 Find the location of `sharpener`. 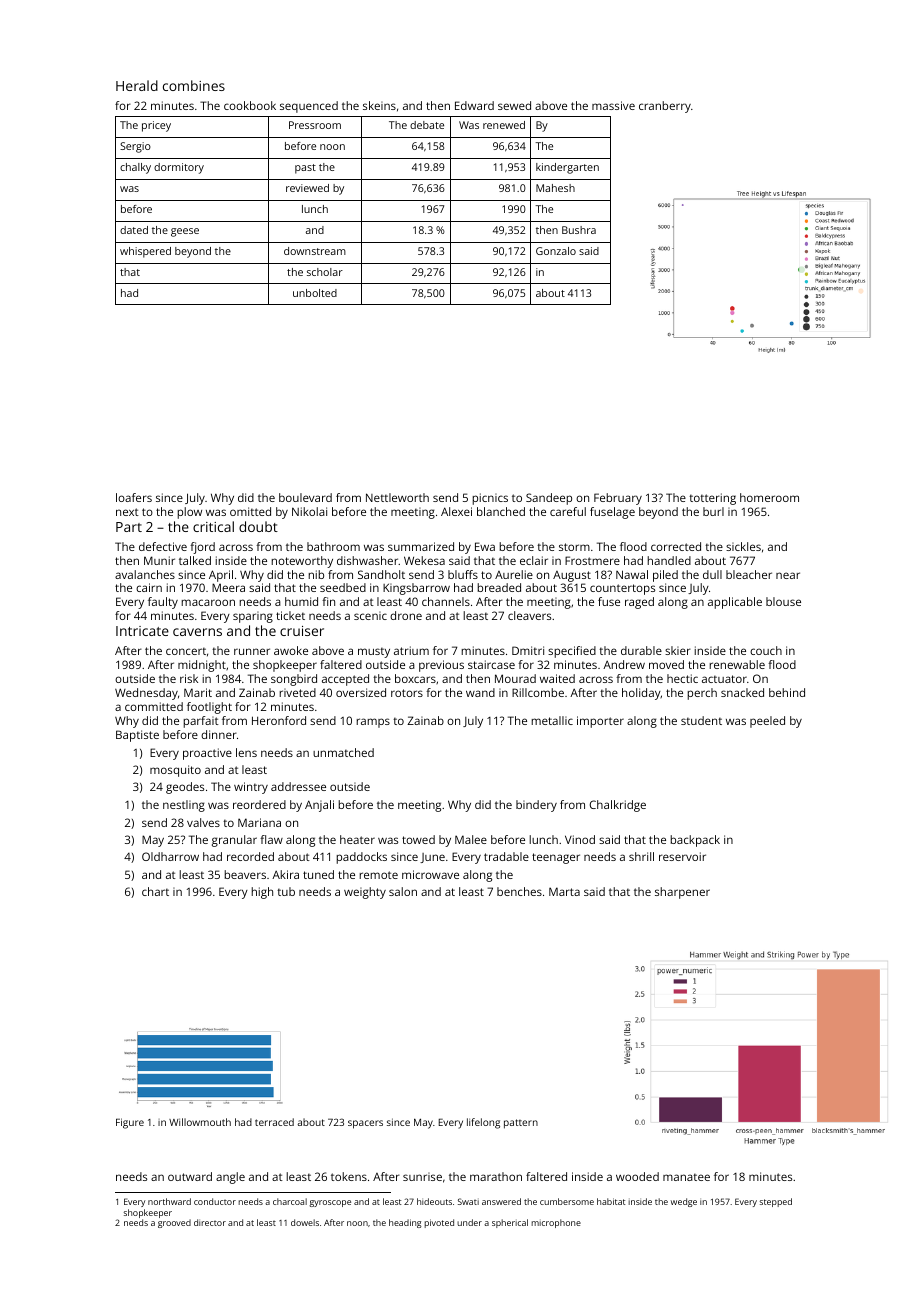

sharpener is located at coordinates (682, 893).
